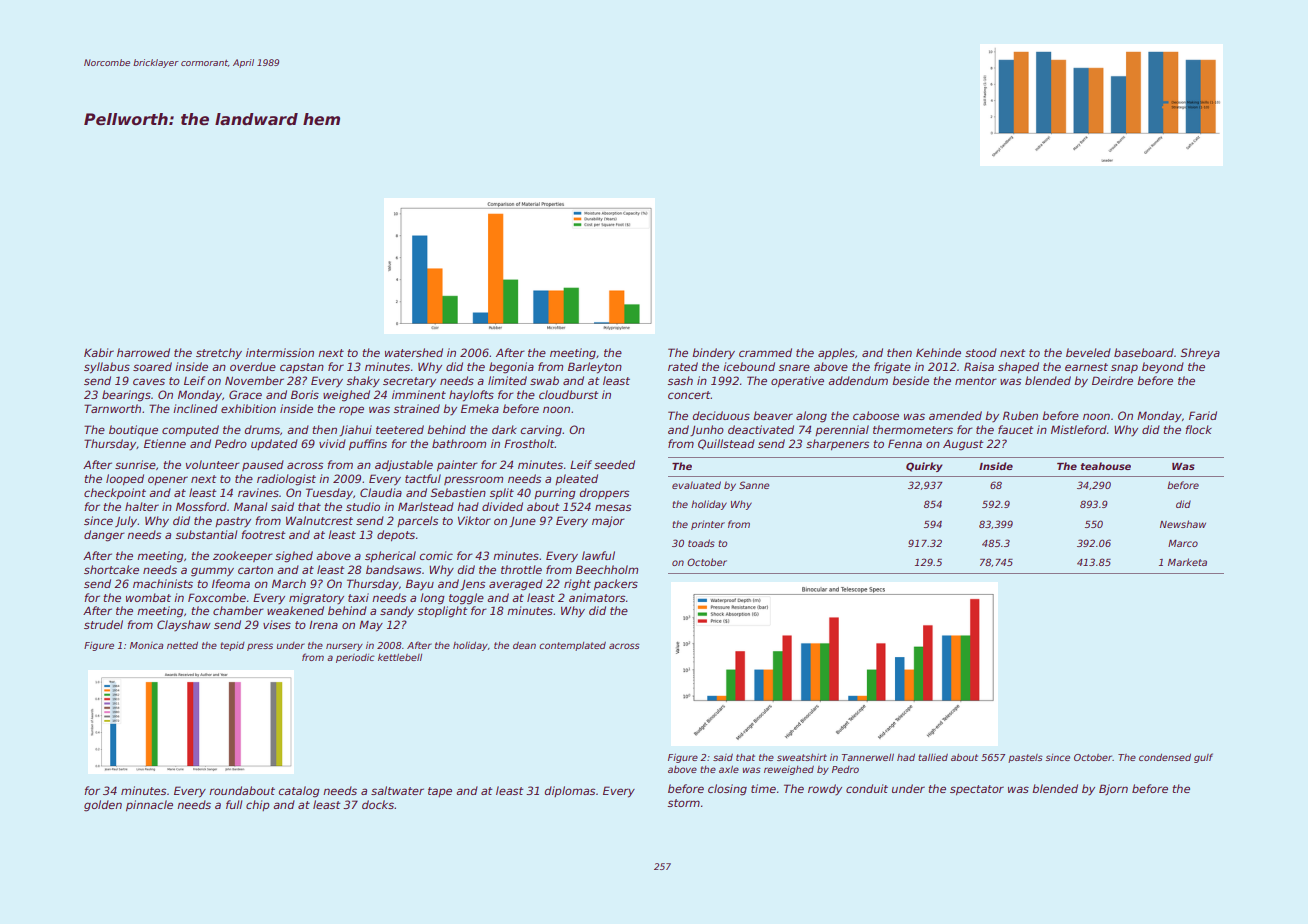  Describe the element at coordinates (524, 645) in the screenshot. I see `dean` at that location.
